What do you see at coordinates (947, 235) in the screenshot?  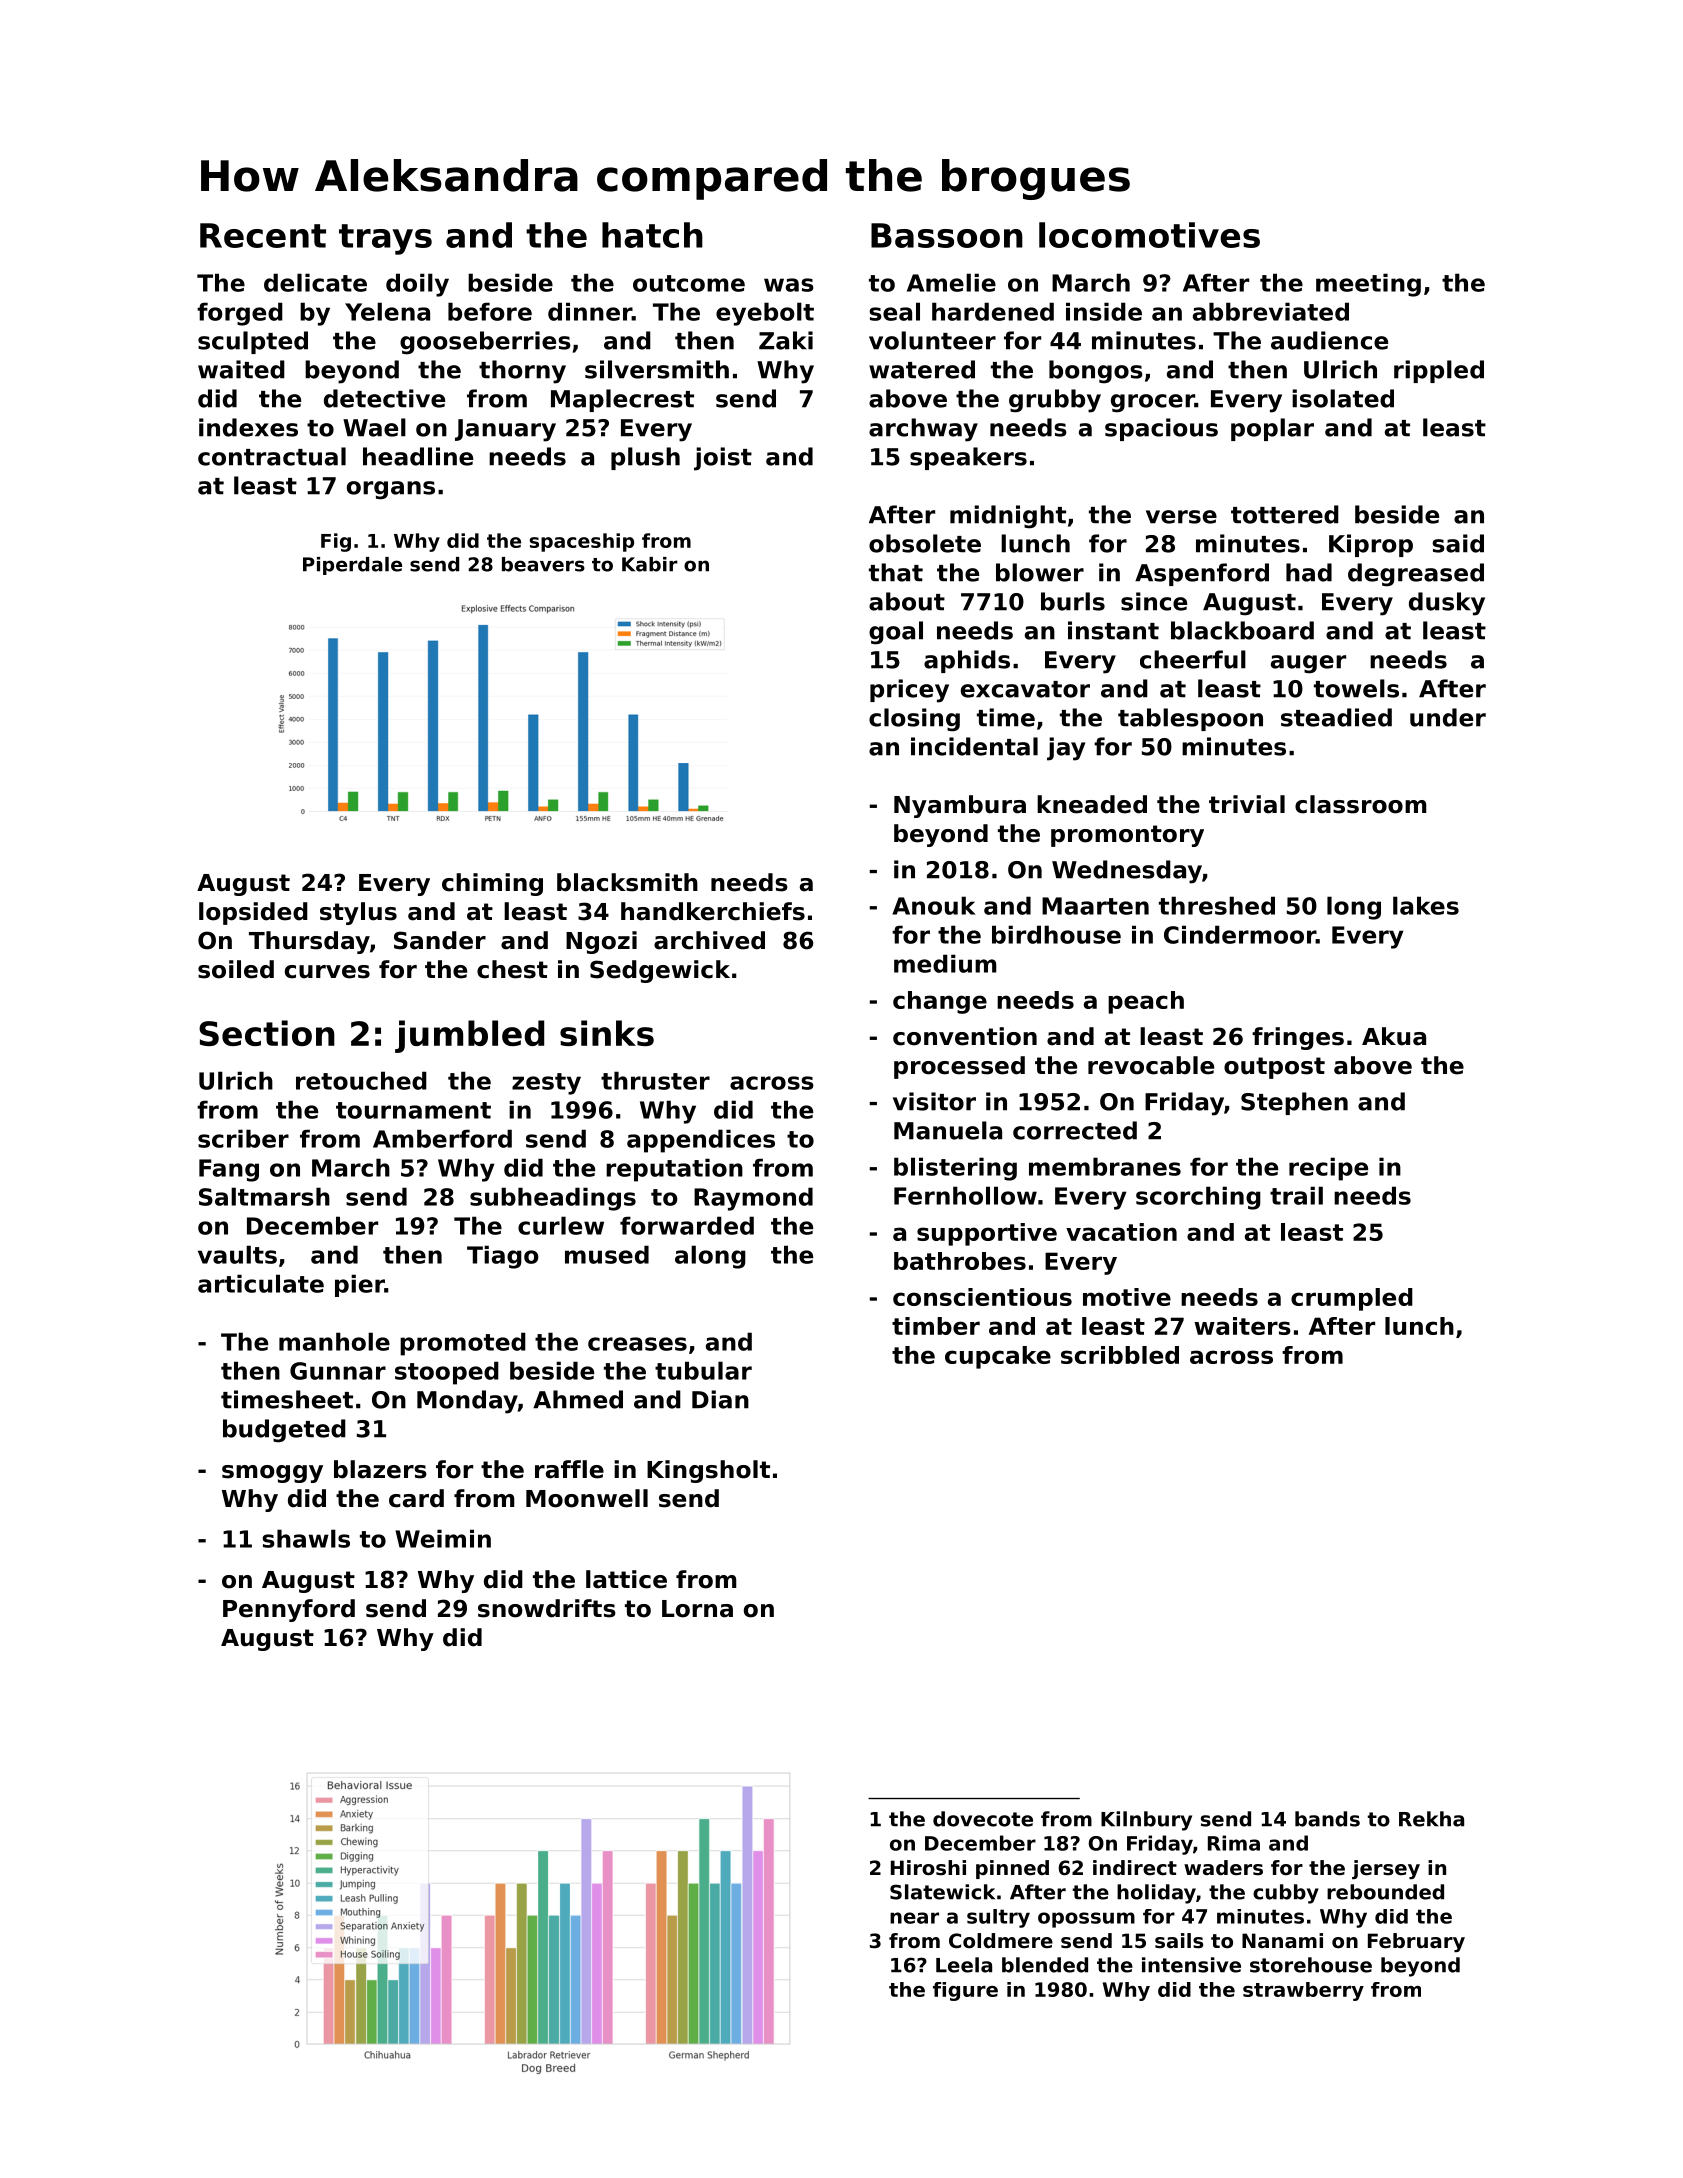 I see `Bassoon` at bounding box center [947, 235].
